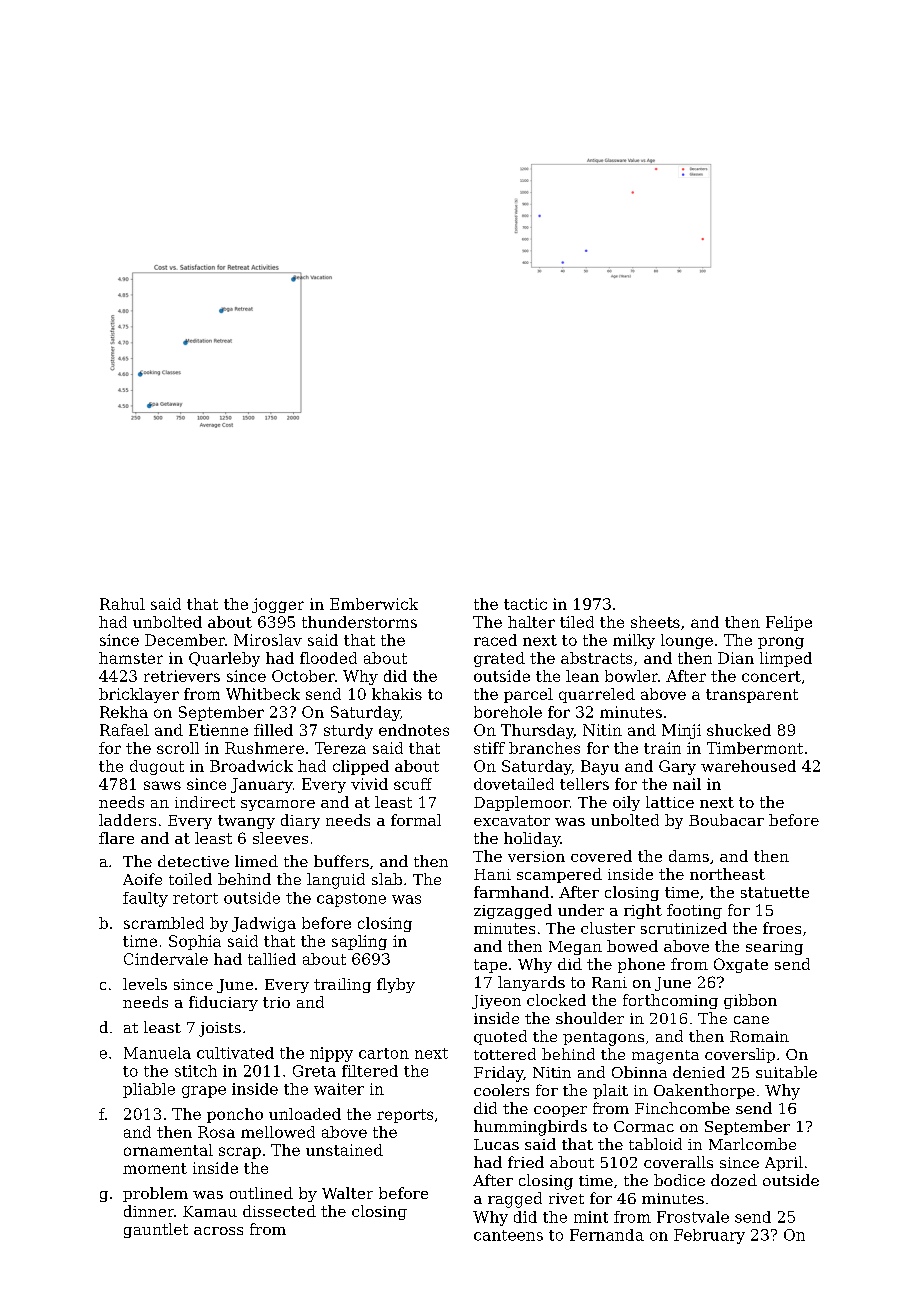 The width and height of the screenshot is (924, 1308). What do you see at coordinates (156, 1230) in the screenshot?
I see `gauntlet` at bounding box center [156, 1230].
